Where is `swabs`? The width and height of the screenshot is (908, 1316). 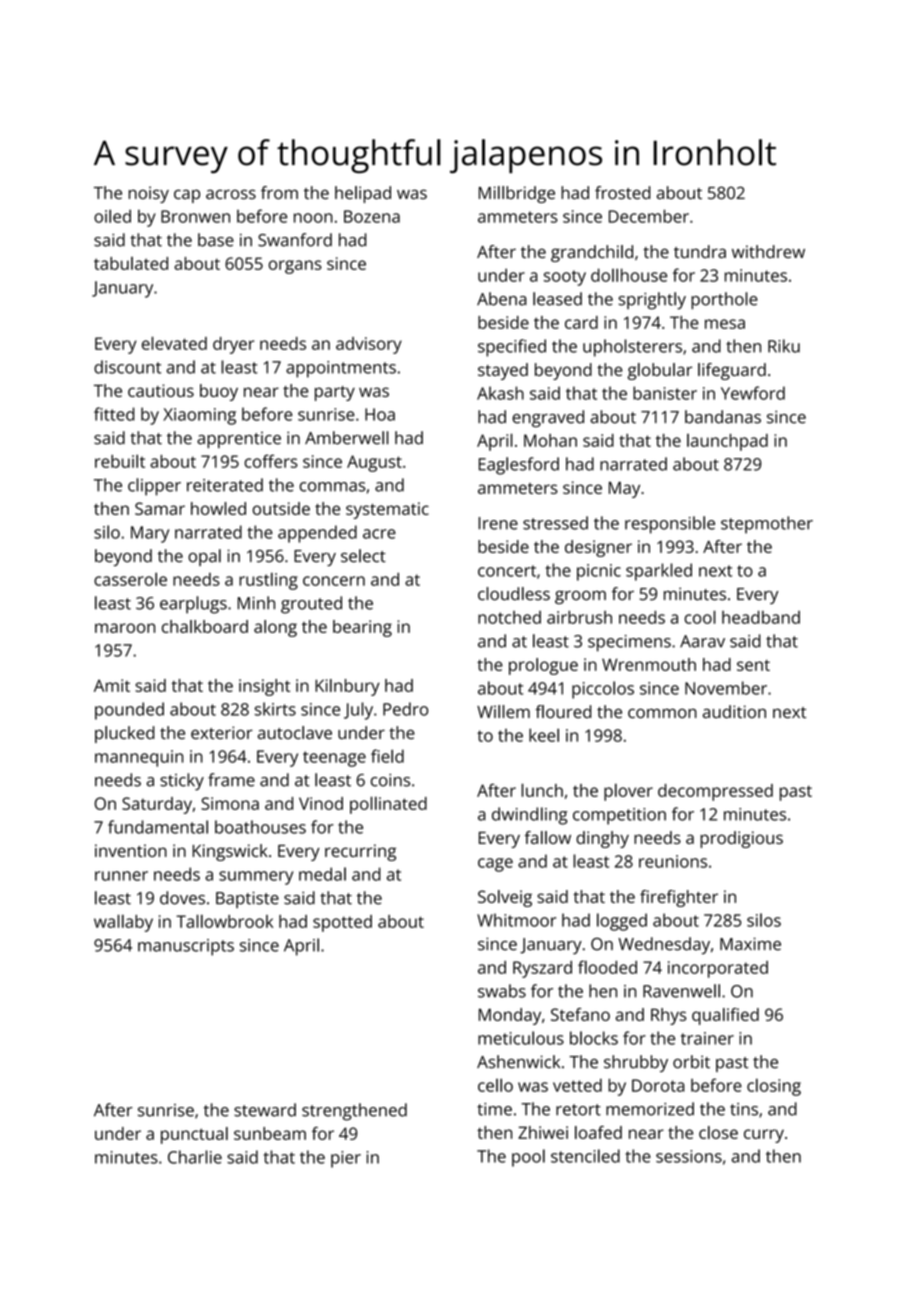
swabs is located at coordinates (502, 991).
